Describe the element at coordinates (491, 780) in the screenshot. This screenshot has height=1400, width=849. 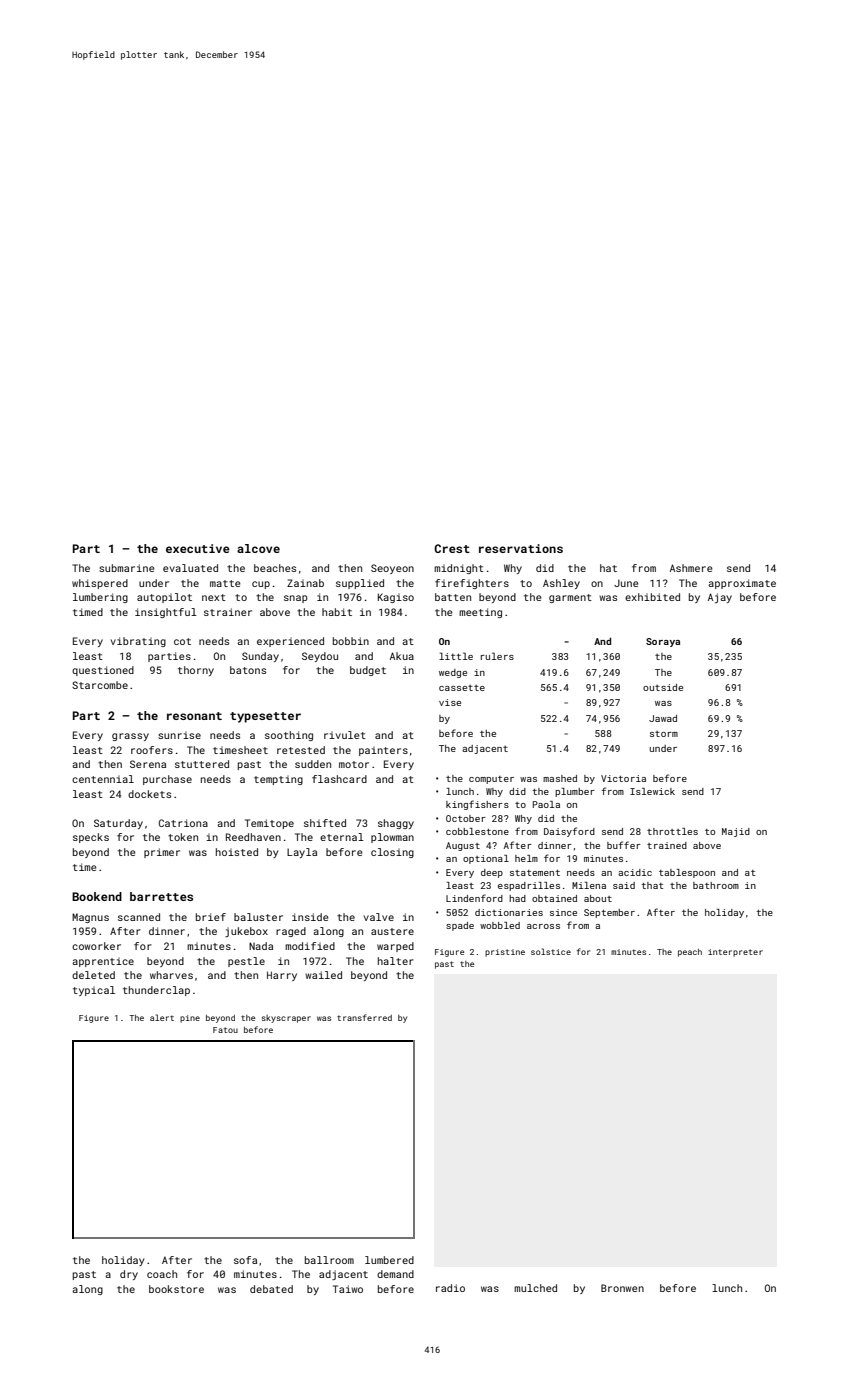
I see `computer` at that location.
